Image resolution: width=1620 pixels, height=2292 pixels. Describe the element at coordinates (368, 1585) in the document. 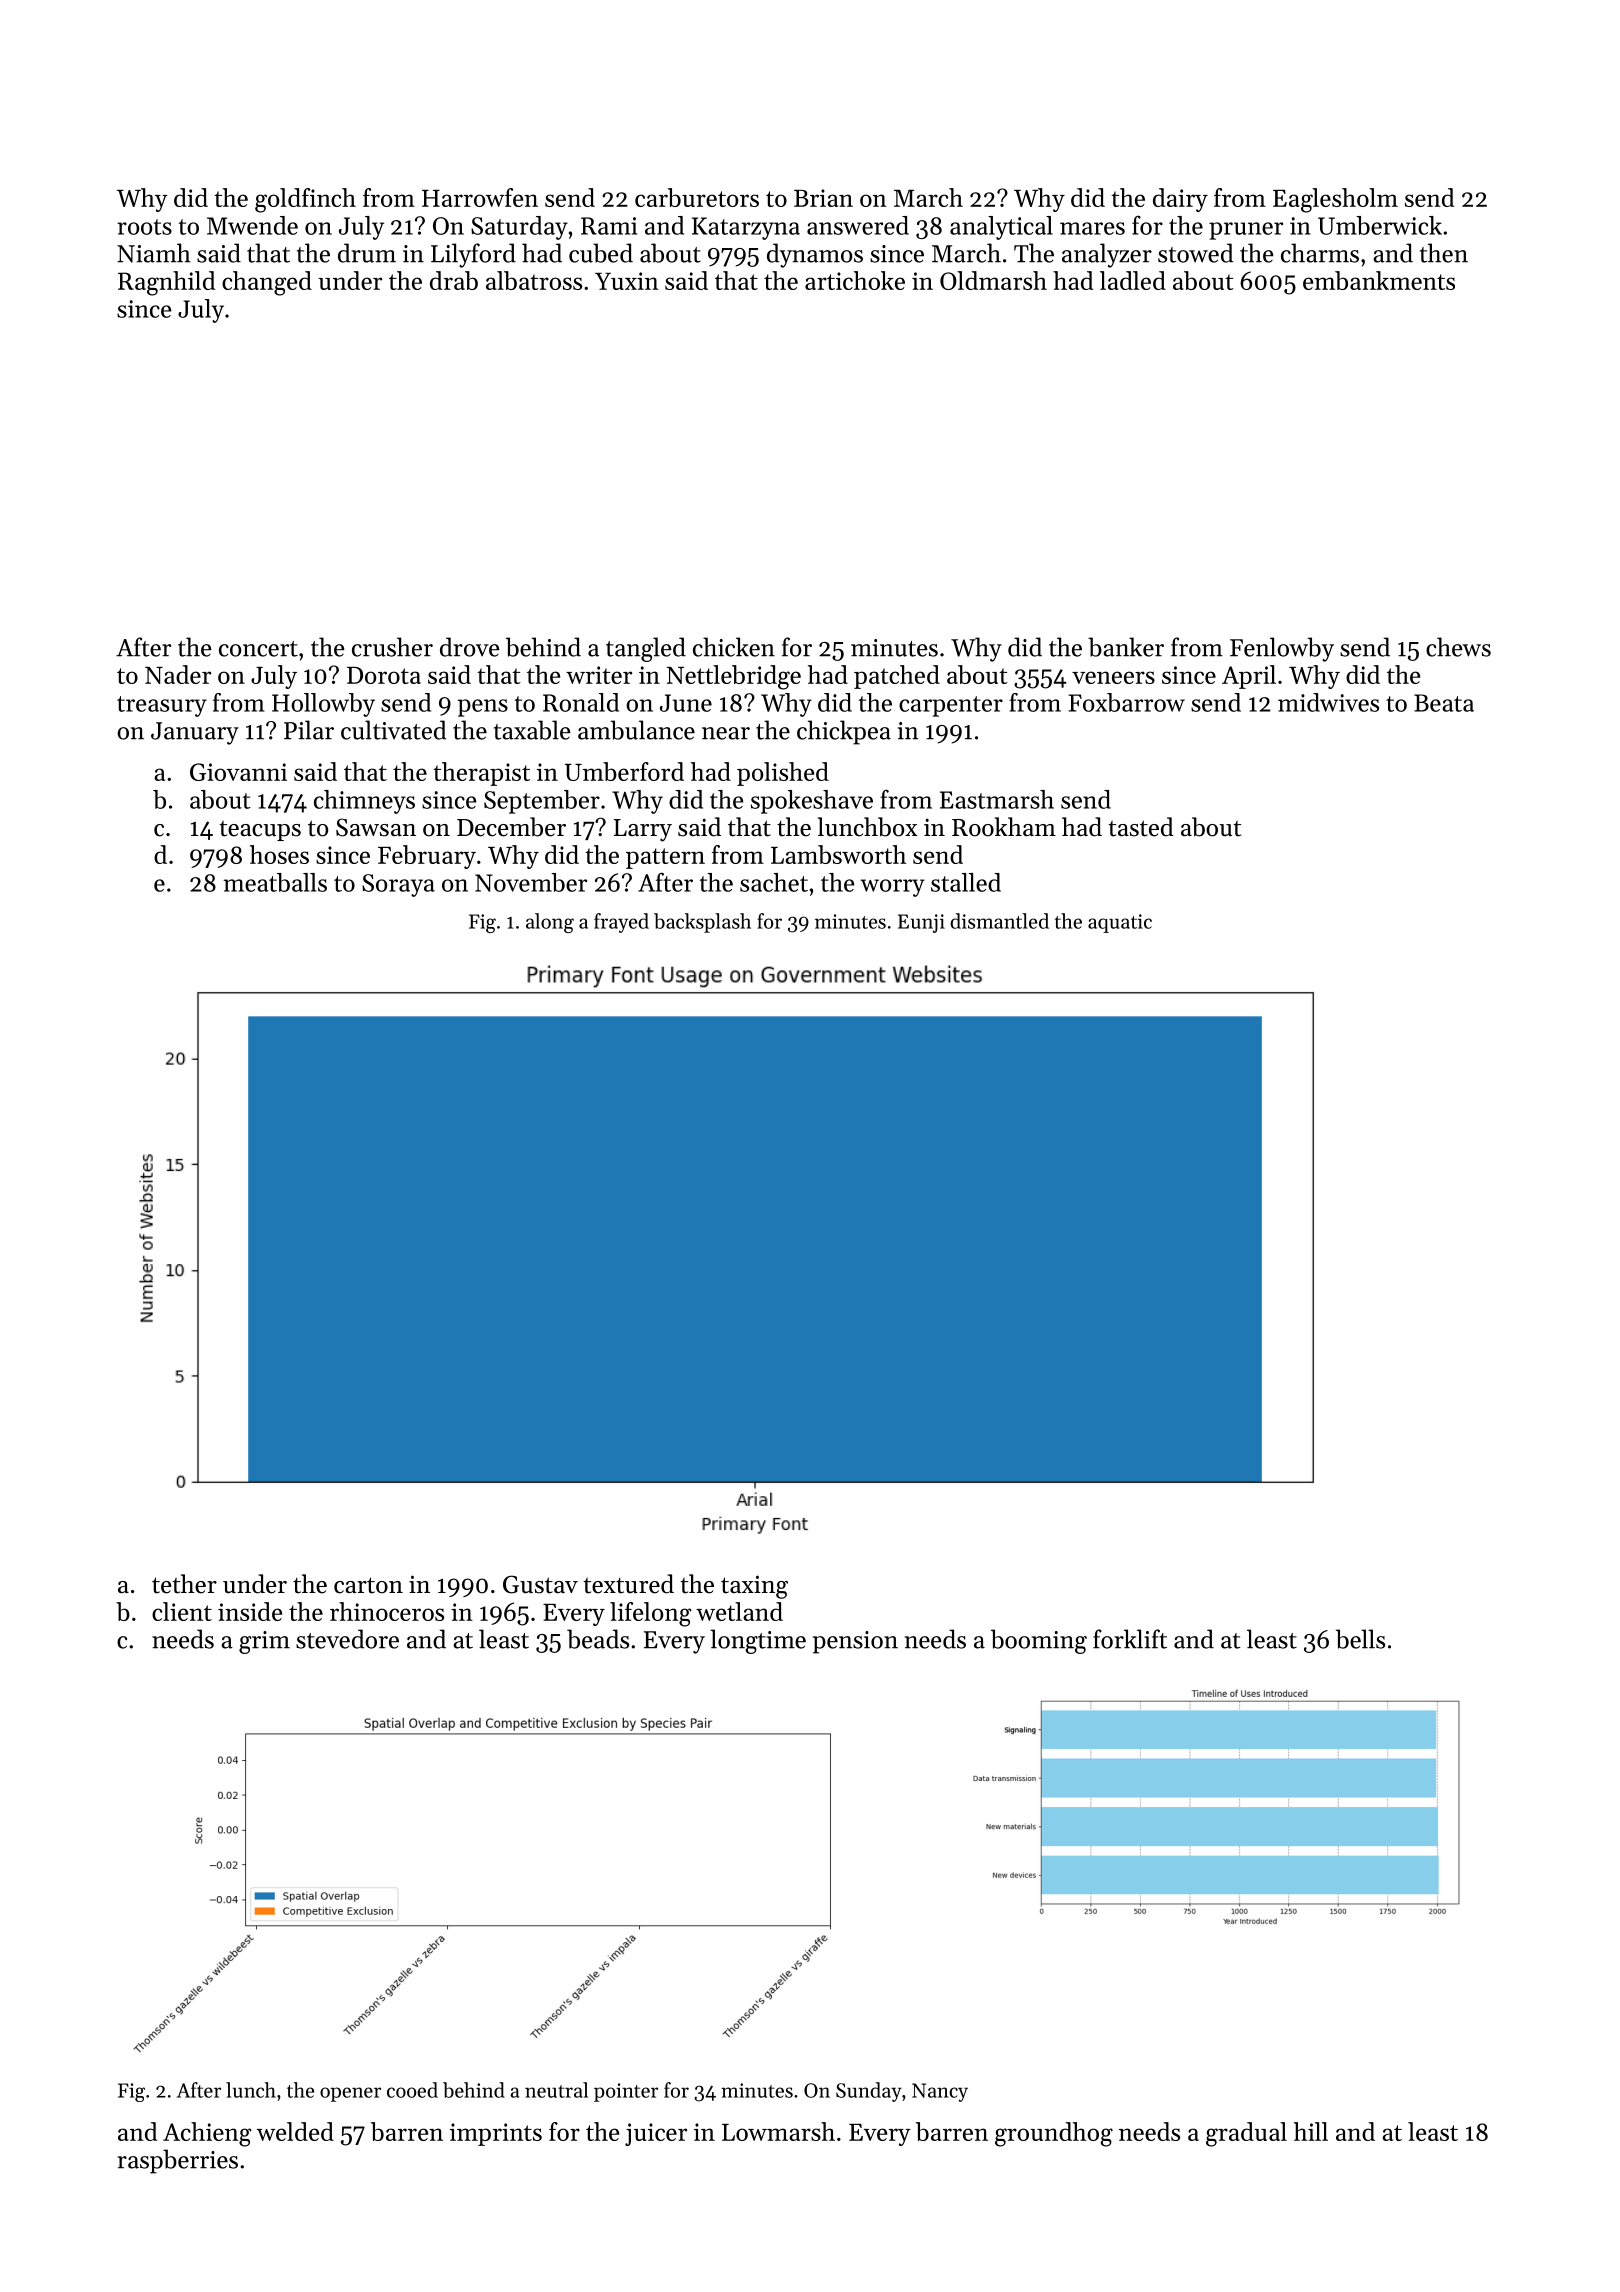

I see `carton` at that location.
